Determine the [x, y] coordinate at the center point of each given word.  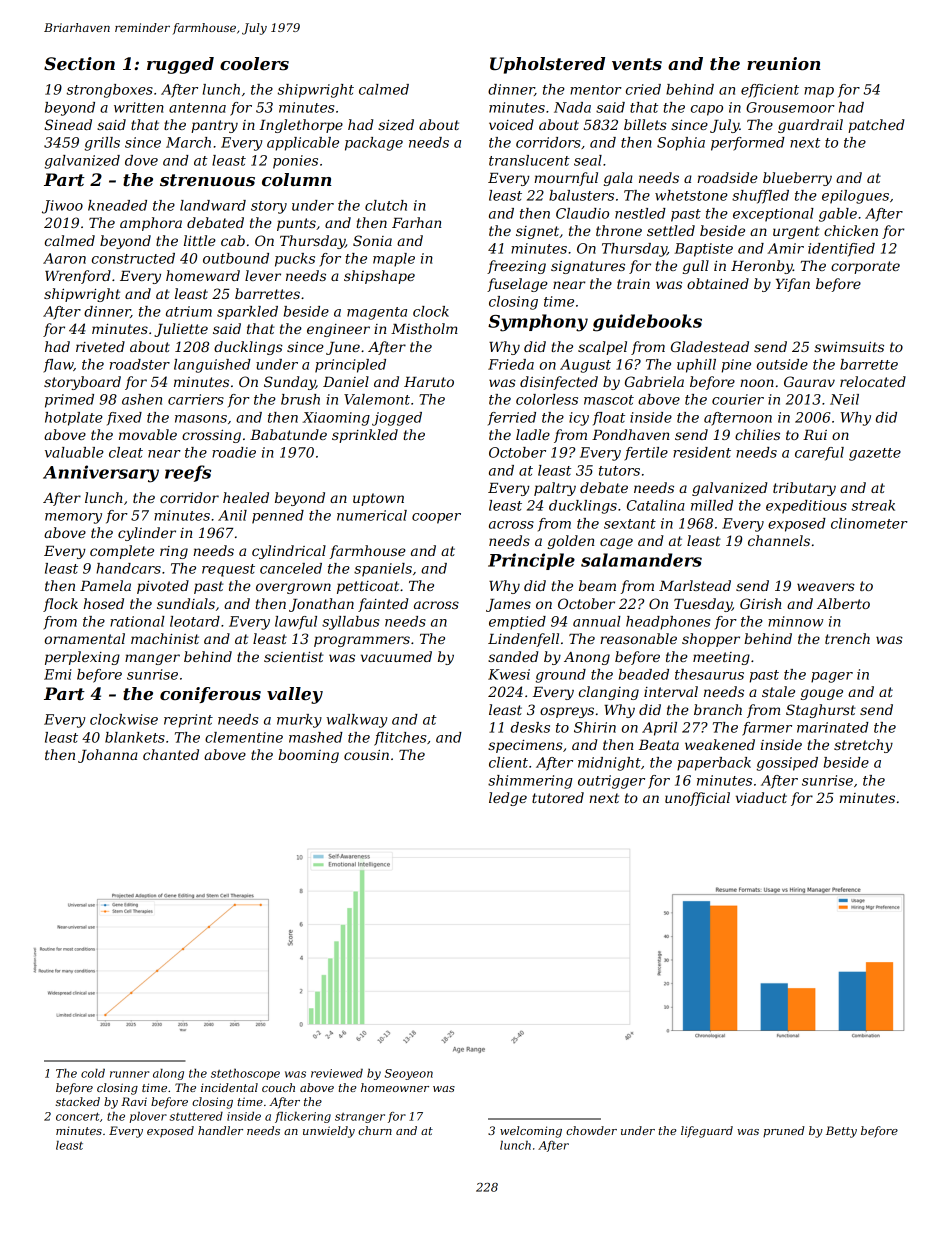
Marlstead [695, 585]
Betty [841, 1132]
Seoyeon [409, 1074]
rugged [180, 65]
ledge [508, 799]
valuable [74, 452]
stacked [78, 1101]
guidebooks [647, 323]
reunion [784, 64]
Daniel [346, 381]
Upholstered [547, 65]
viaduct [761, 797]
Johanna [108, 756]
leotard [195, 621]
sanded [513, 656]
